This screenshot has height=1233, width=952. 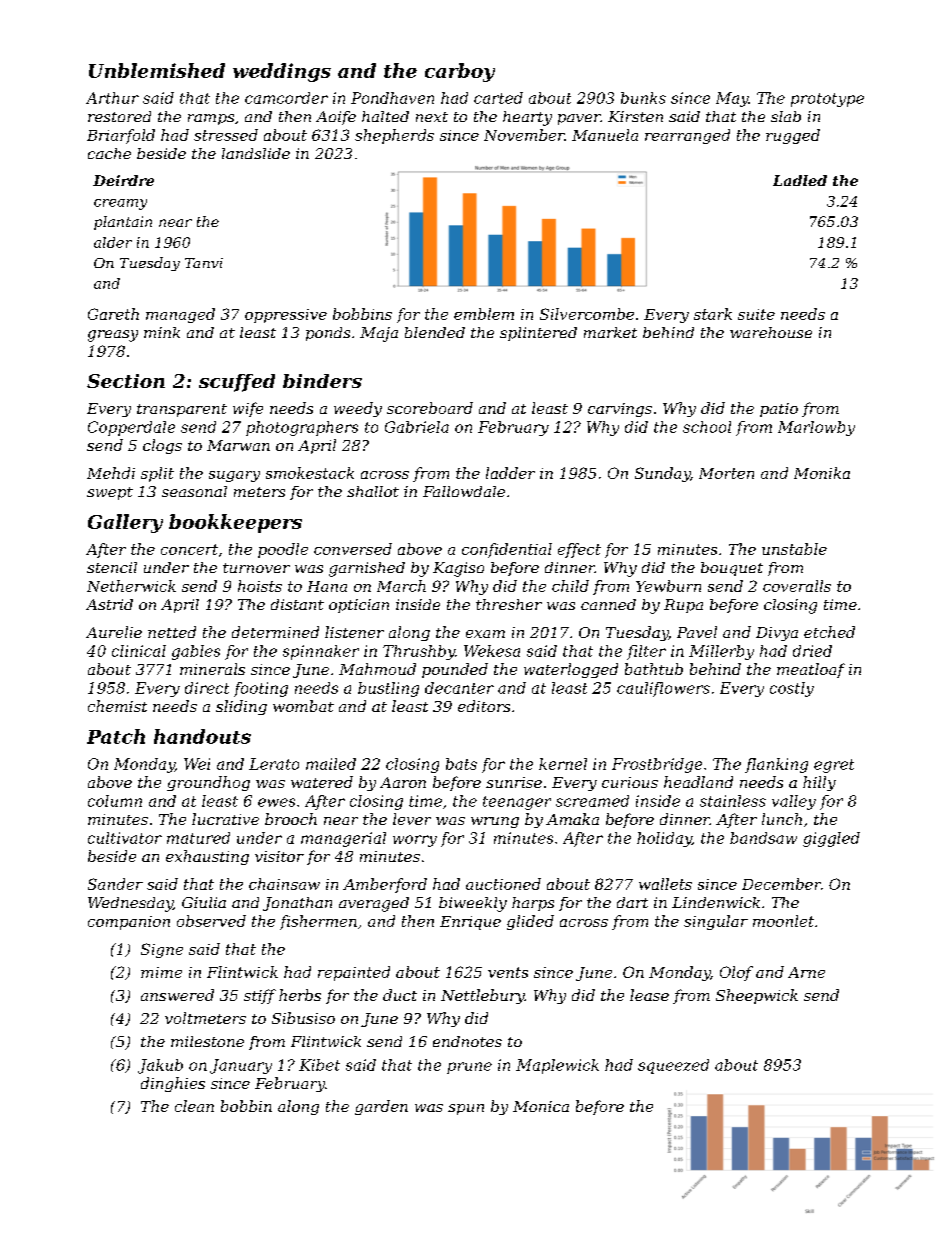 What do you see at coordinates (319, 1065) in the screenshot?
I see `Kibet` at bounding box center [319, 1065].
